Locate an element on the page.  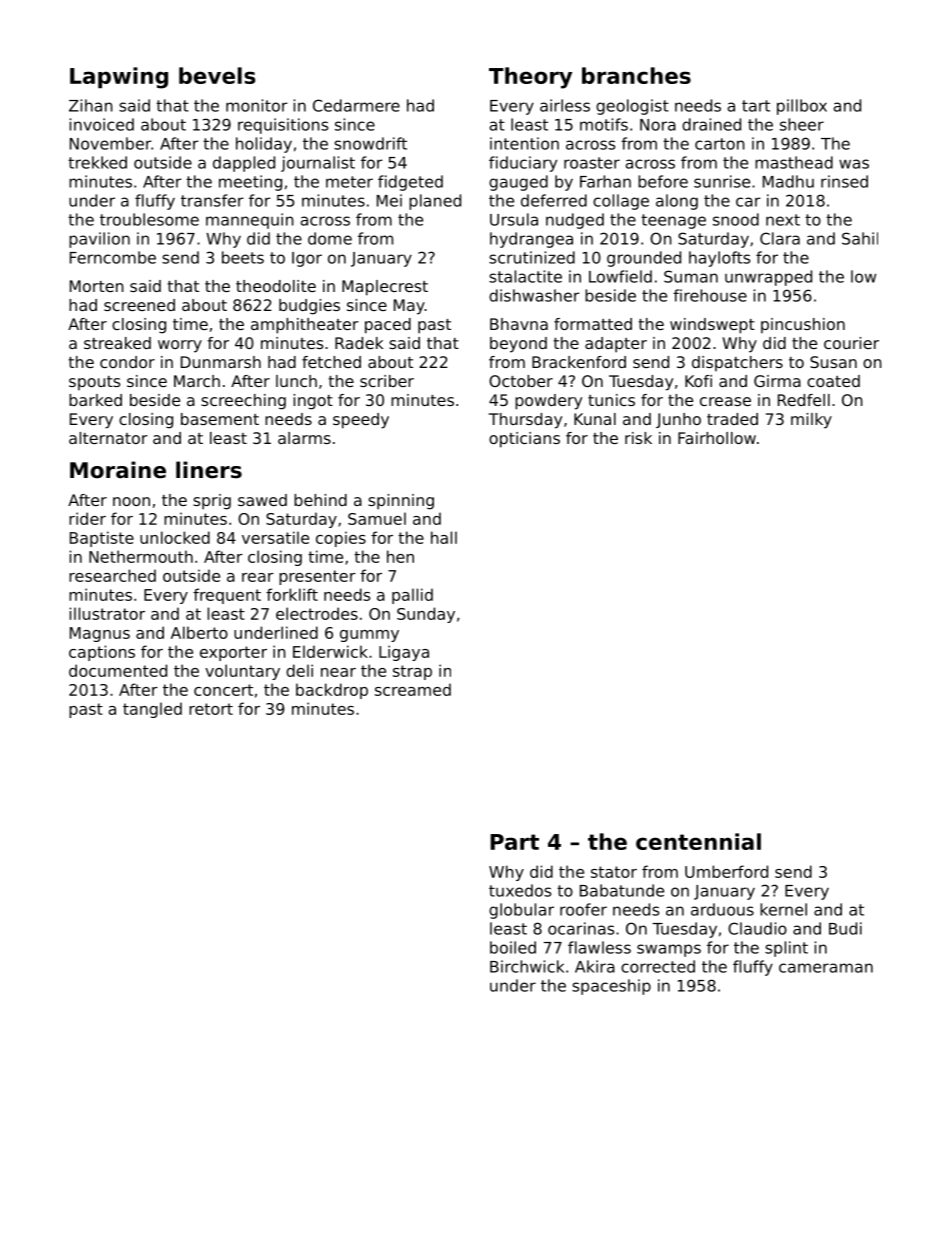
Theory is located at coordinates (530, 78).
